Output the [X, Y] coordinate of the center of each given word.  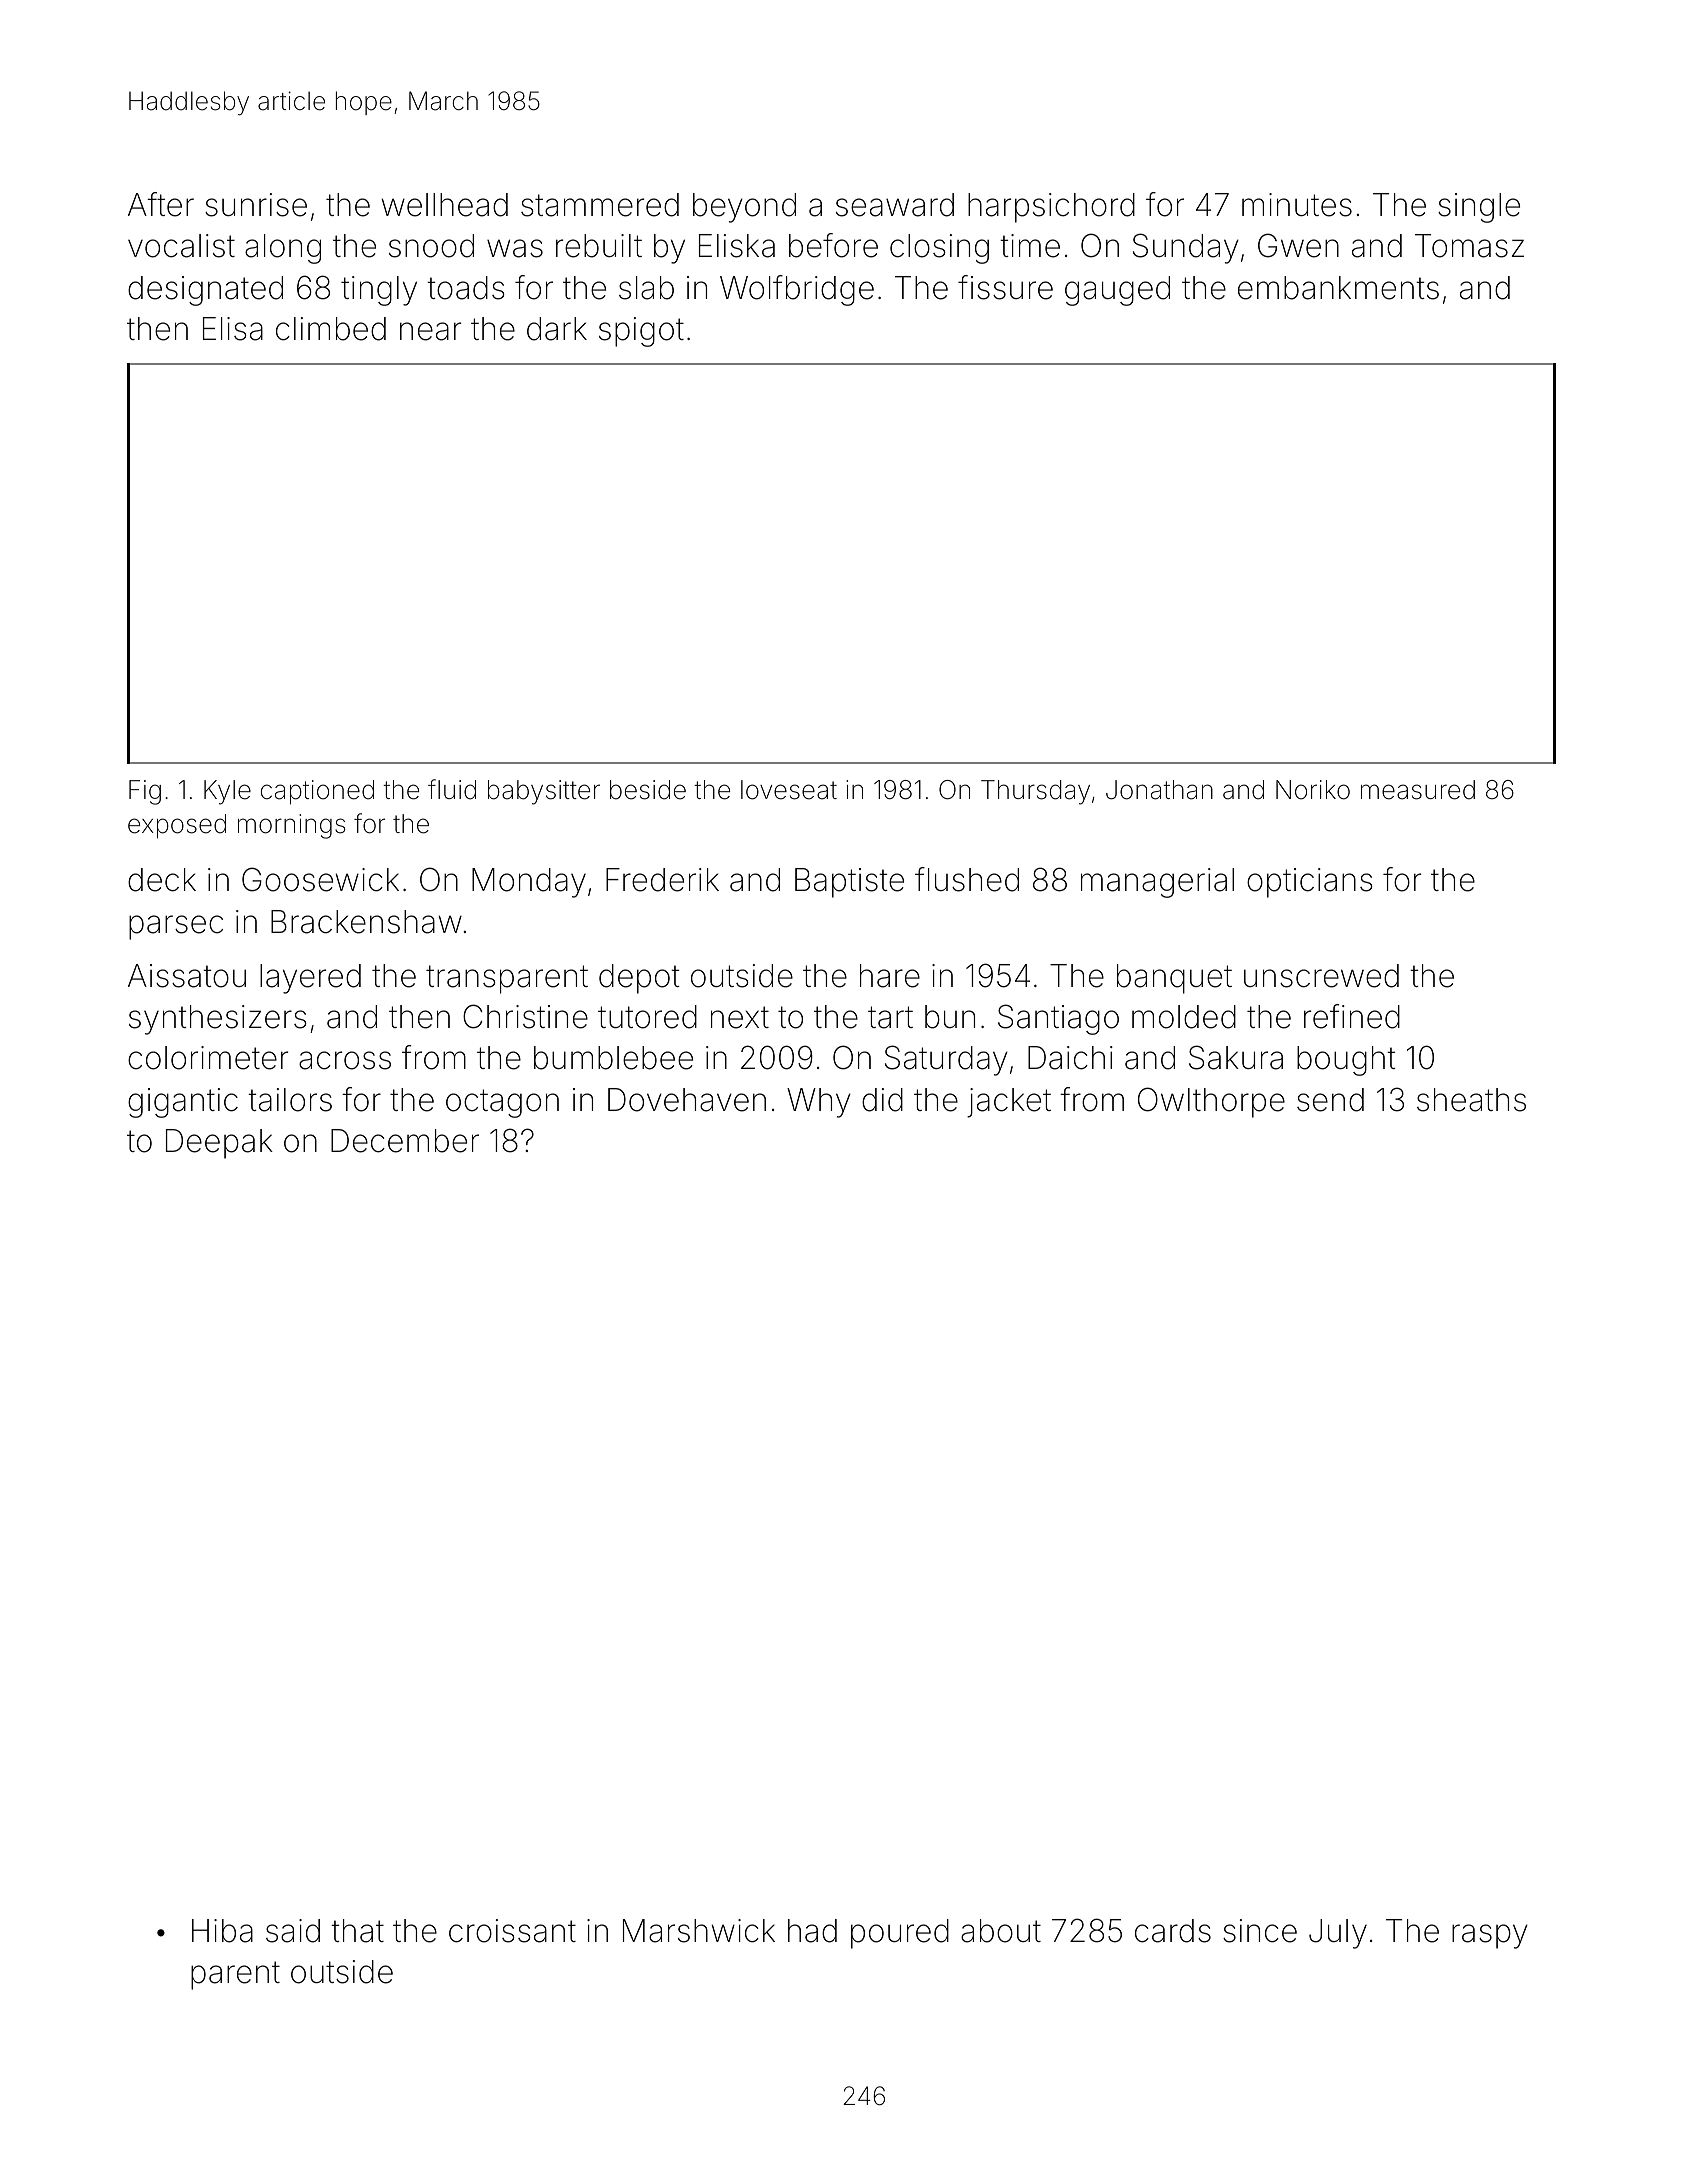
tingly [379, 291]
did [882, 1100]
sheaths [1471, 1100]
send [1330, 1100]
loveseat [789, 790]
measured [1418, 790]
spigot [641, 332]
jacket [1009, 1103]
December [405, 1141]
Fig [145, 792]
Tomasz [1469, 246]
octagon [502, 1103]
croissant [512, 1931]
